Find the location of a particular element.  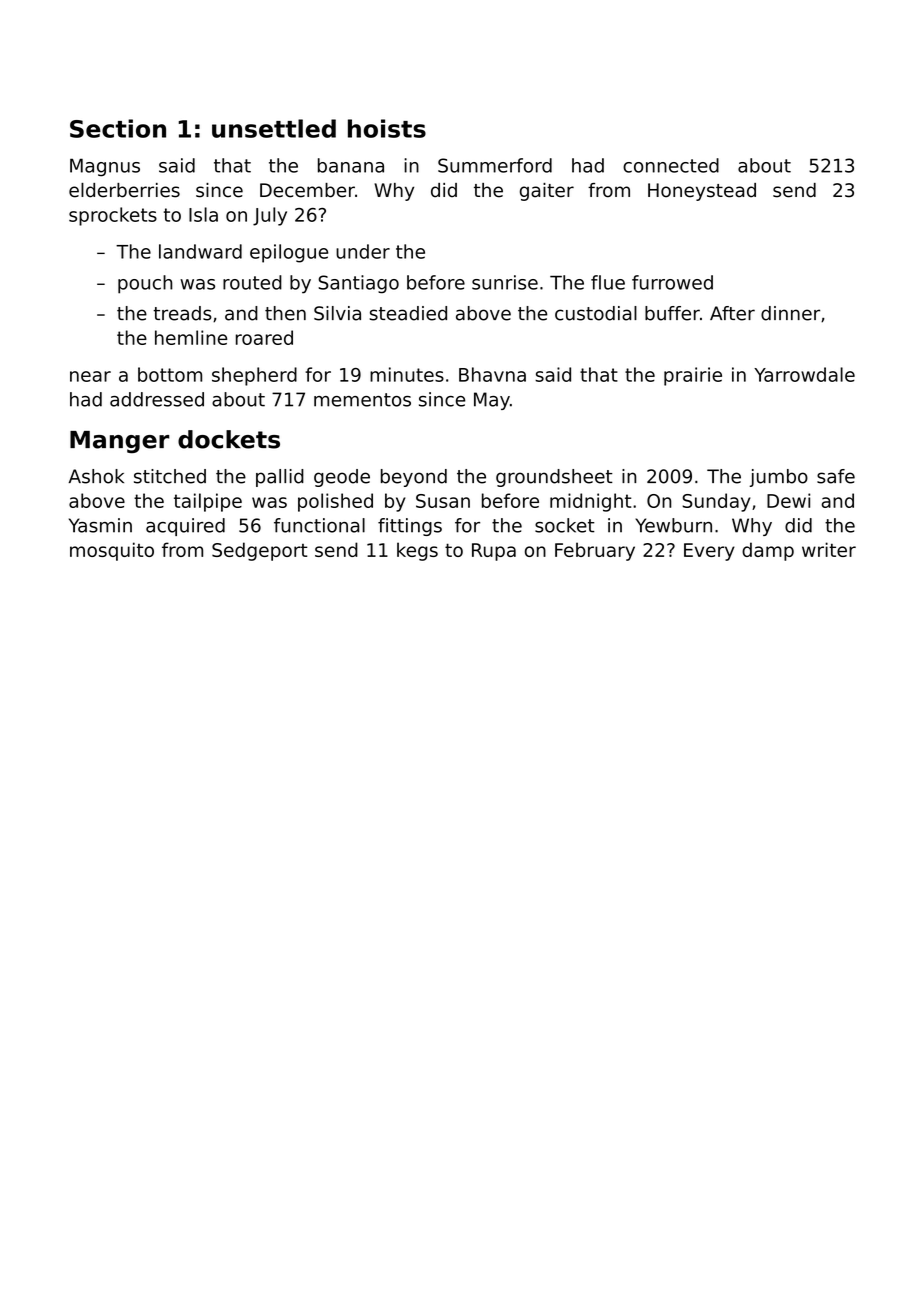

steadied is located at coordinates (408, 313).
